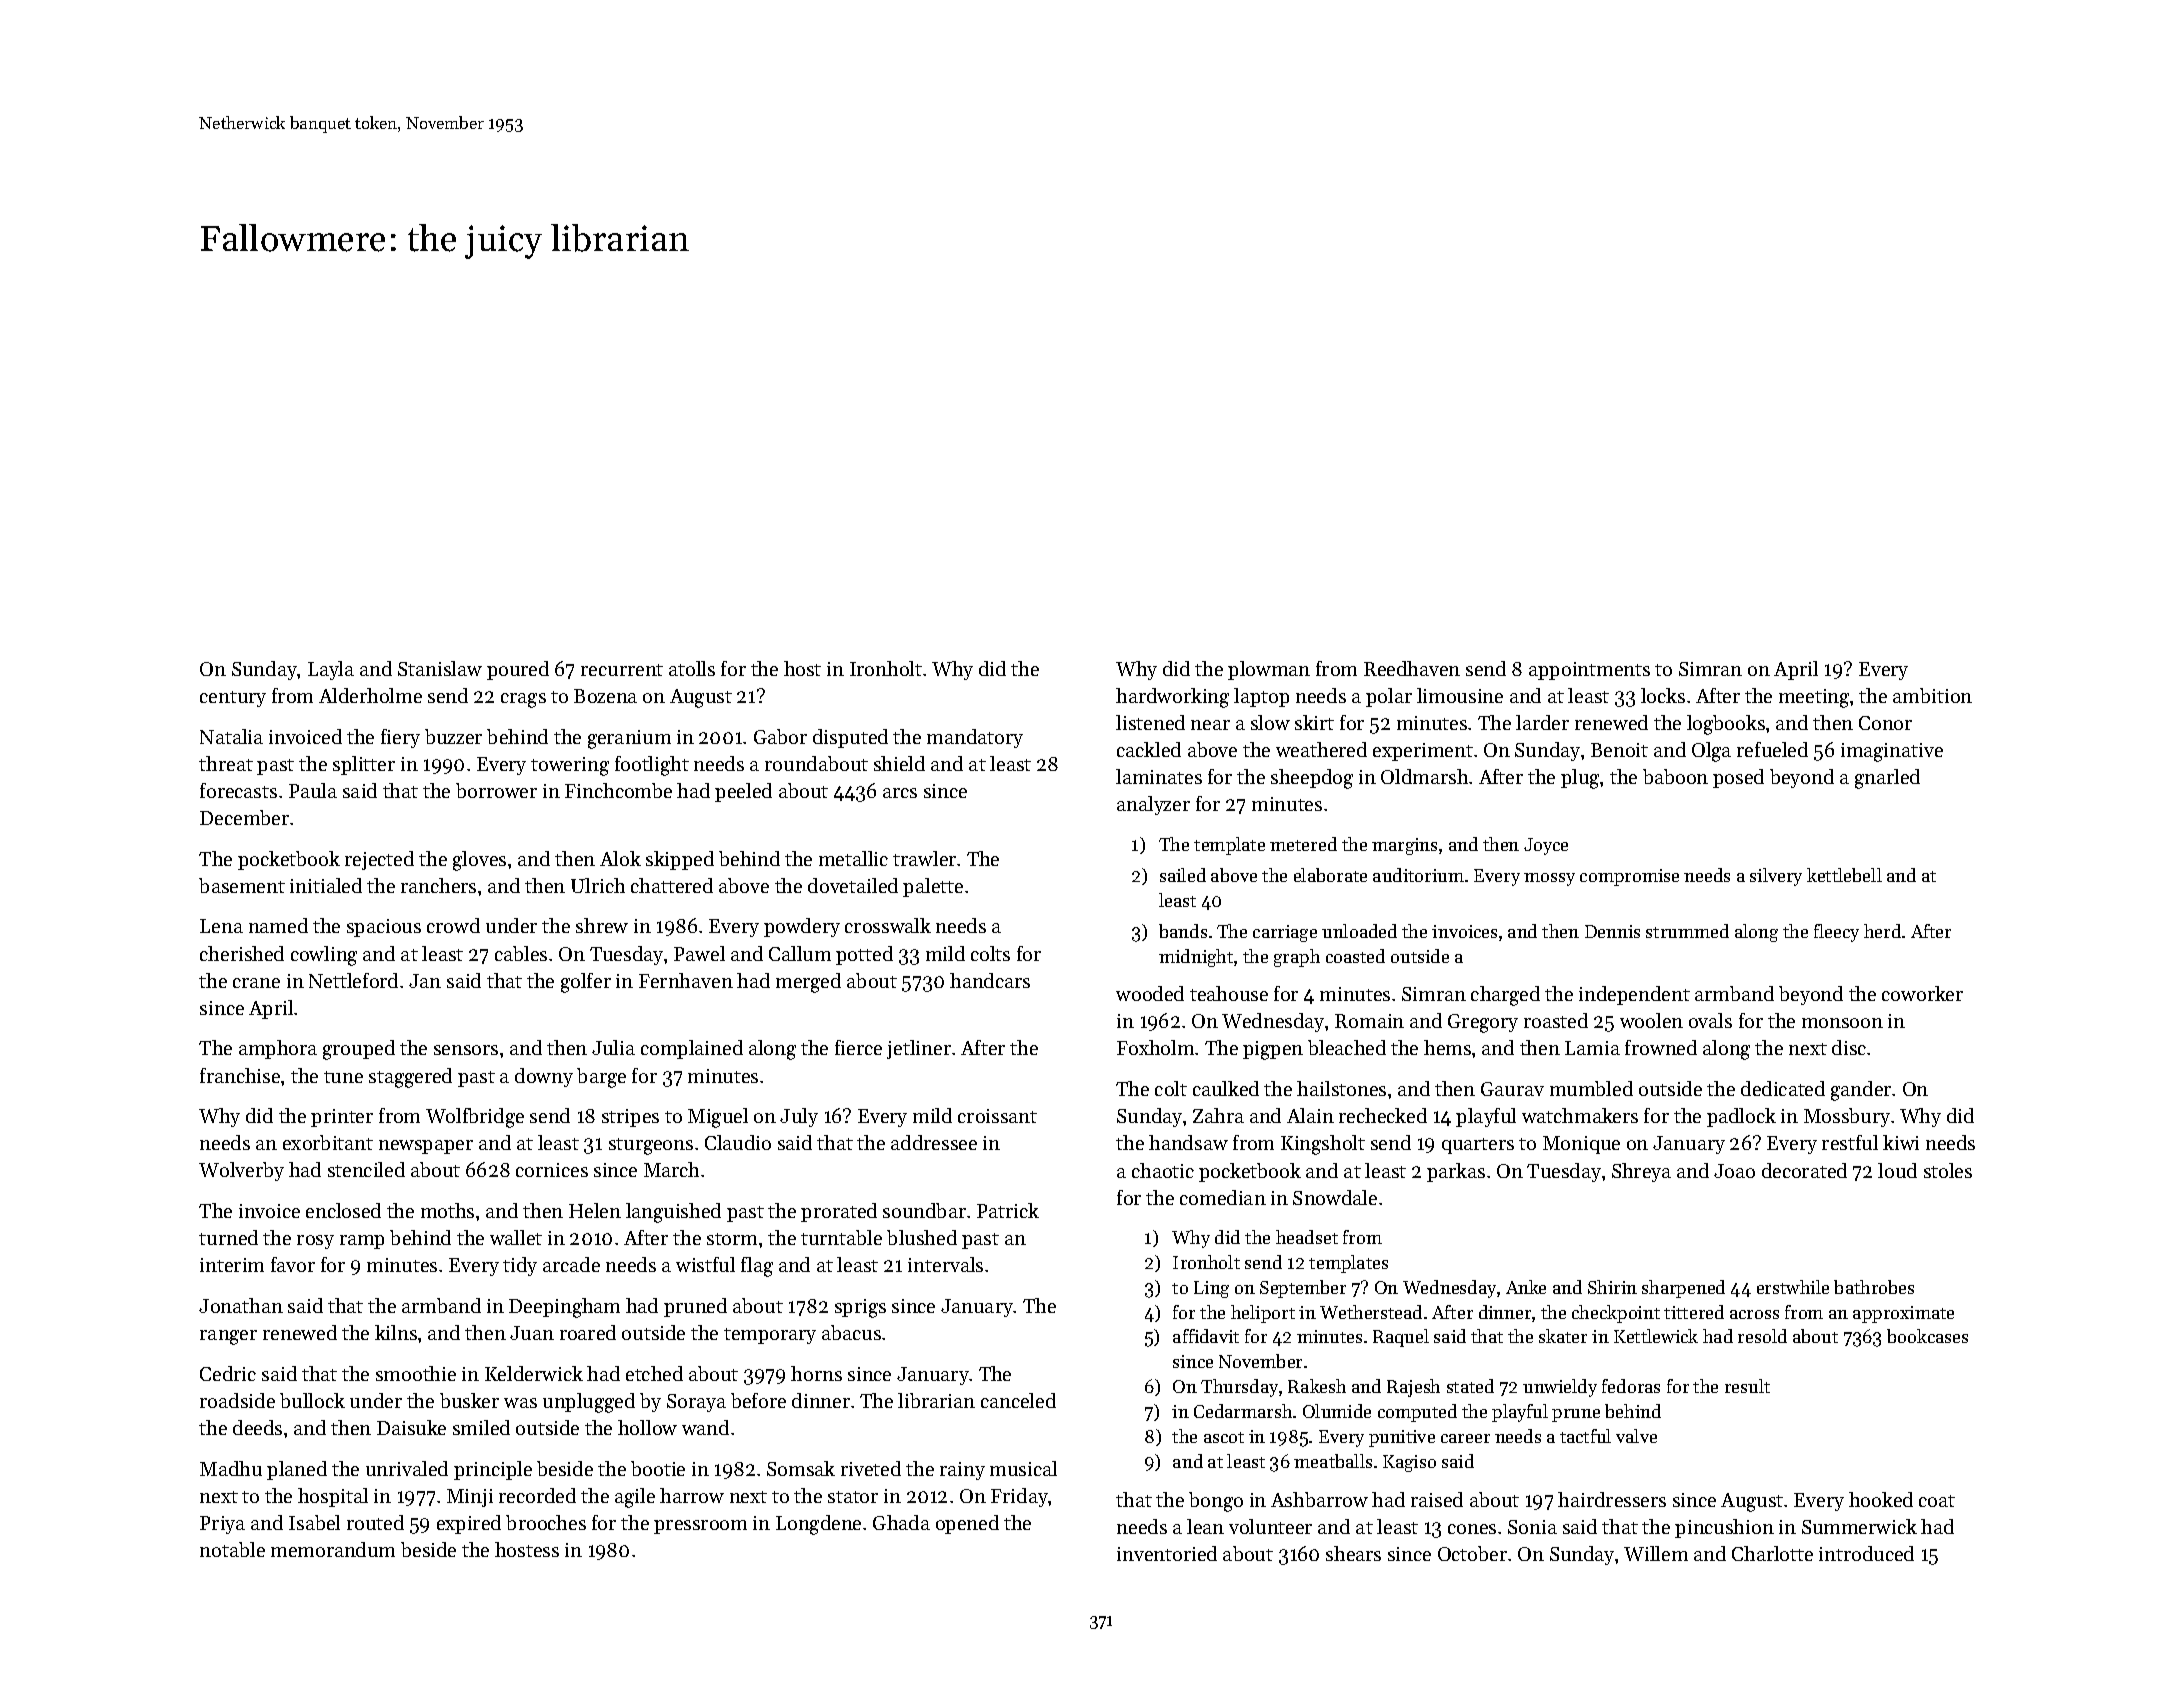  I want to click on Stanislaw, so click(440, 668).
